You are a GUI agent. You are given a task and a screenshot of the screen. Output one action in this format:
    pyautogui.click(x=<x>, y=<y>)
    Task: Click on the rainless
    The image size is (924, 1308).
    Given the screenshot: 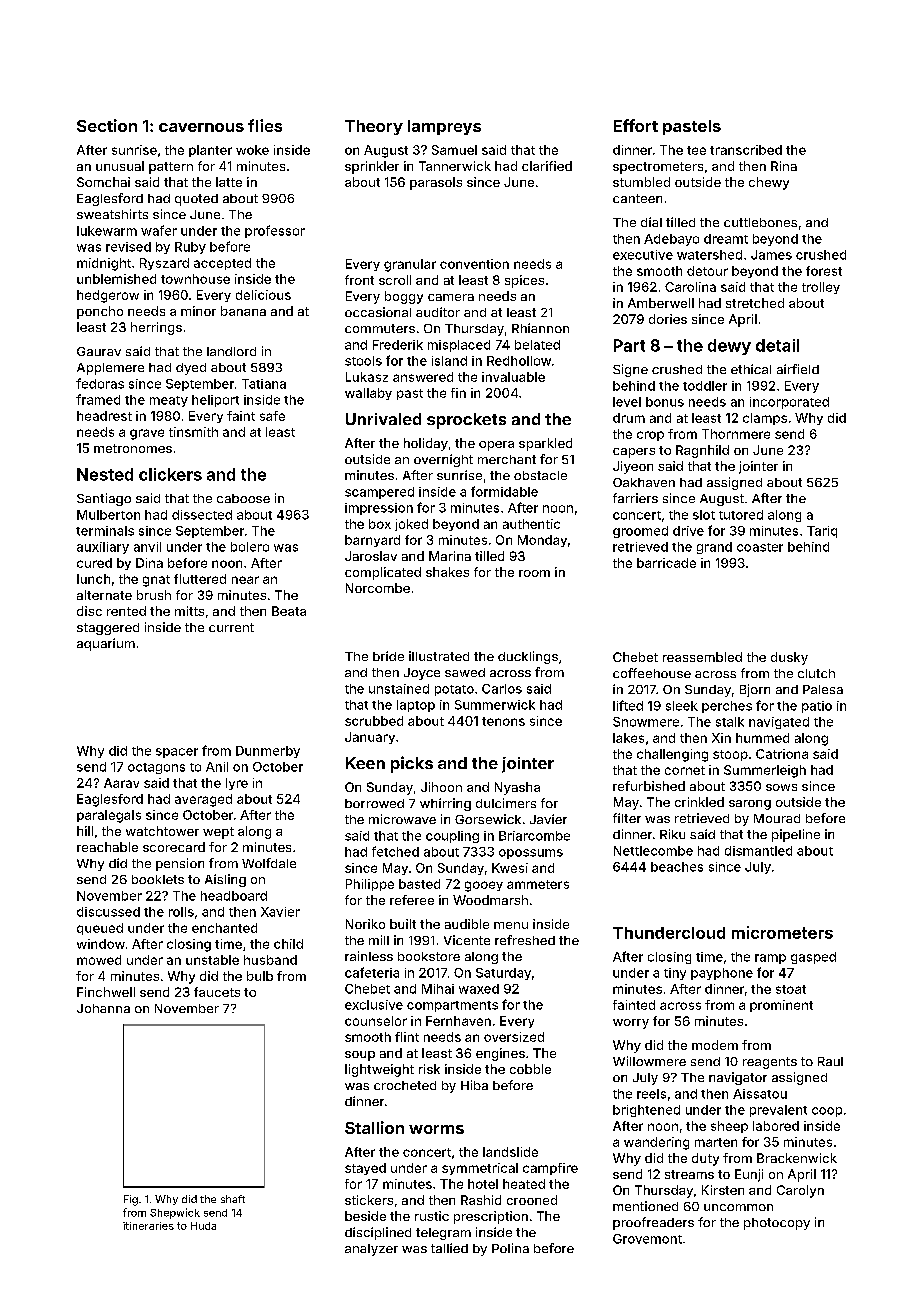 What is the action you would take?
    pyautogui.click(x=369, y=956)
